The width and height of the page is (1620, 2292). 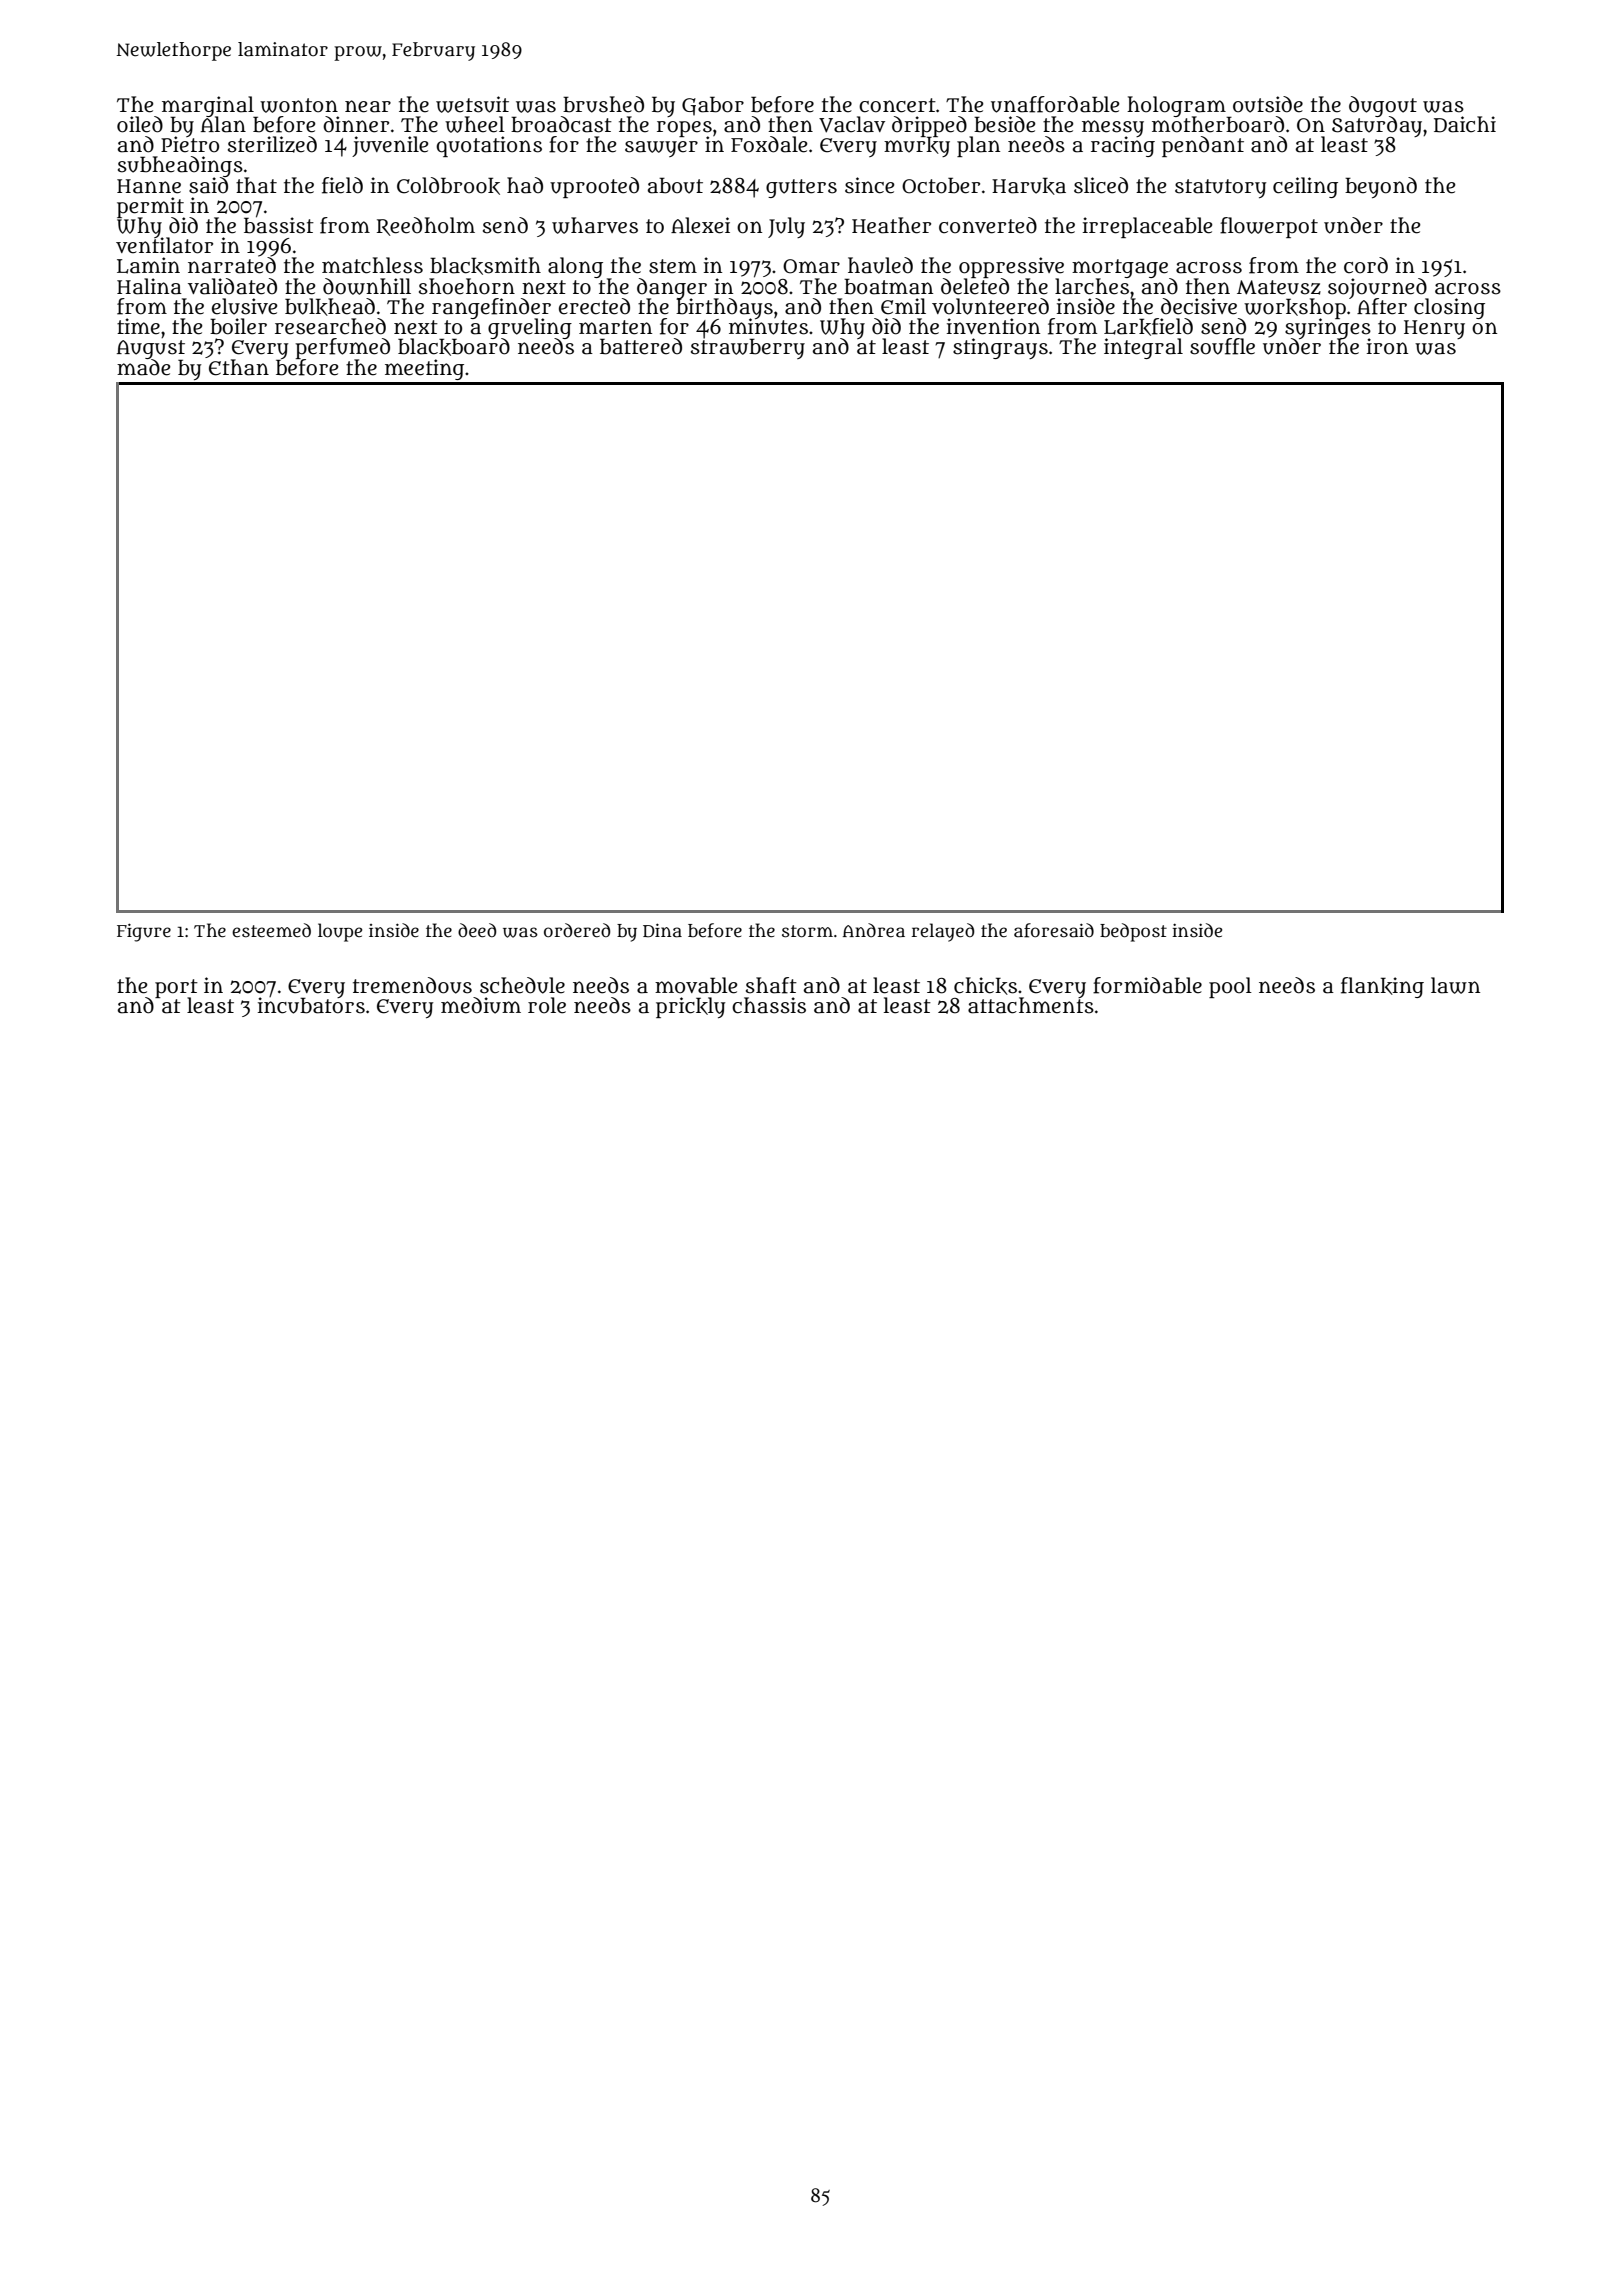 What do you see at coordinates (208, 106) in the page?
I see `marginal` at bounding box center [208, 106].
